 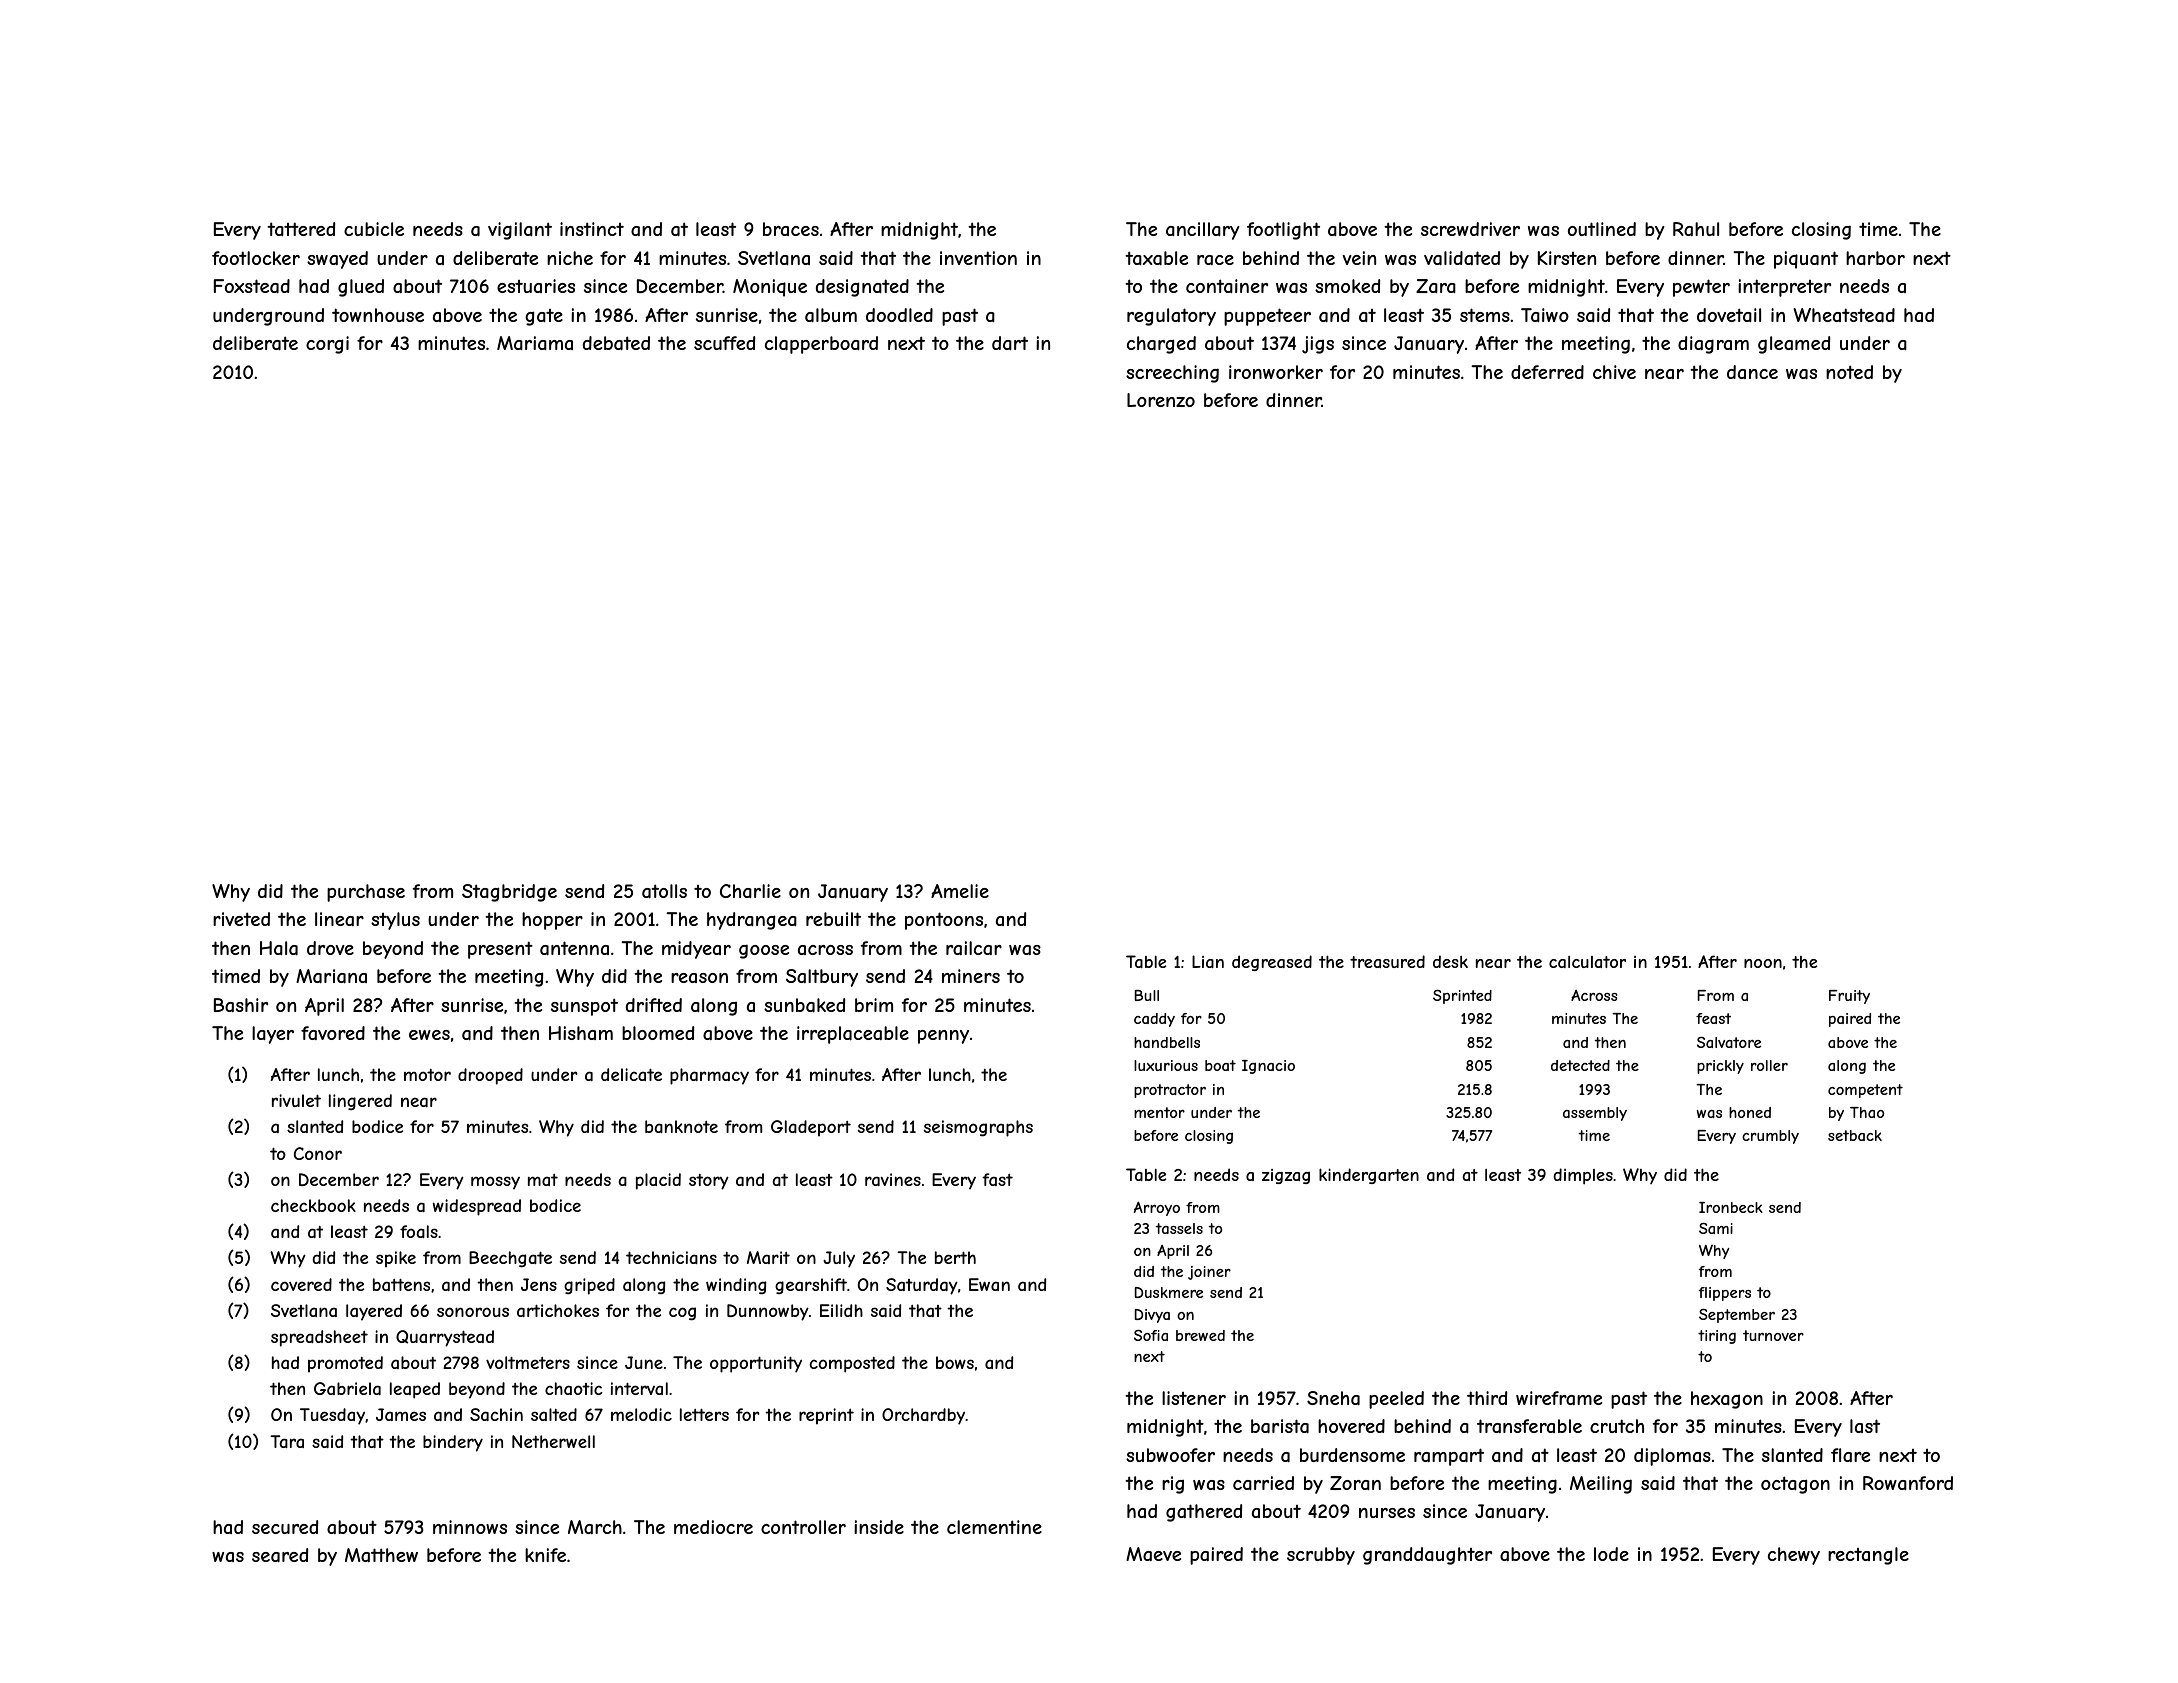 I want to click on scuffed, so click(x=724, y=343).
